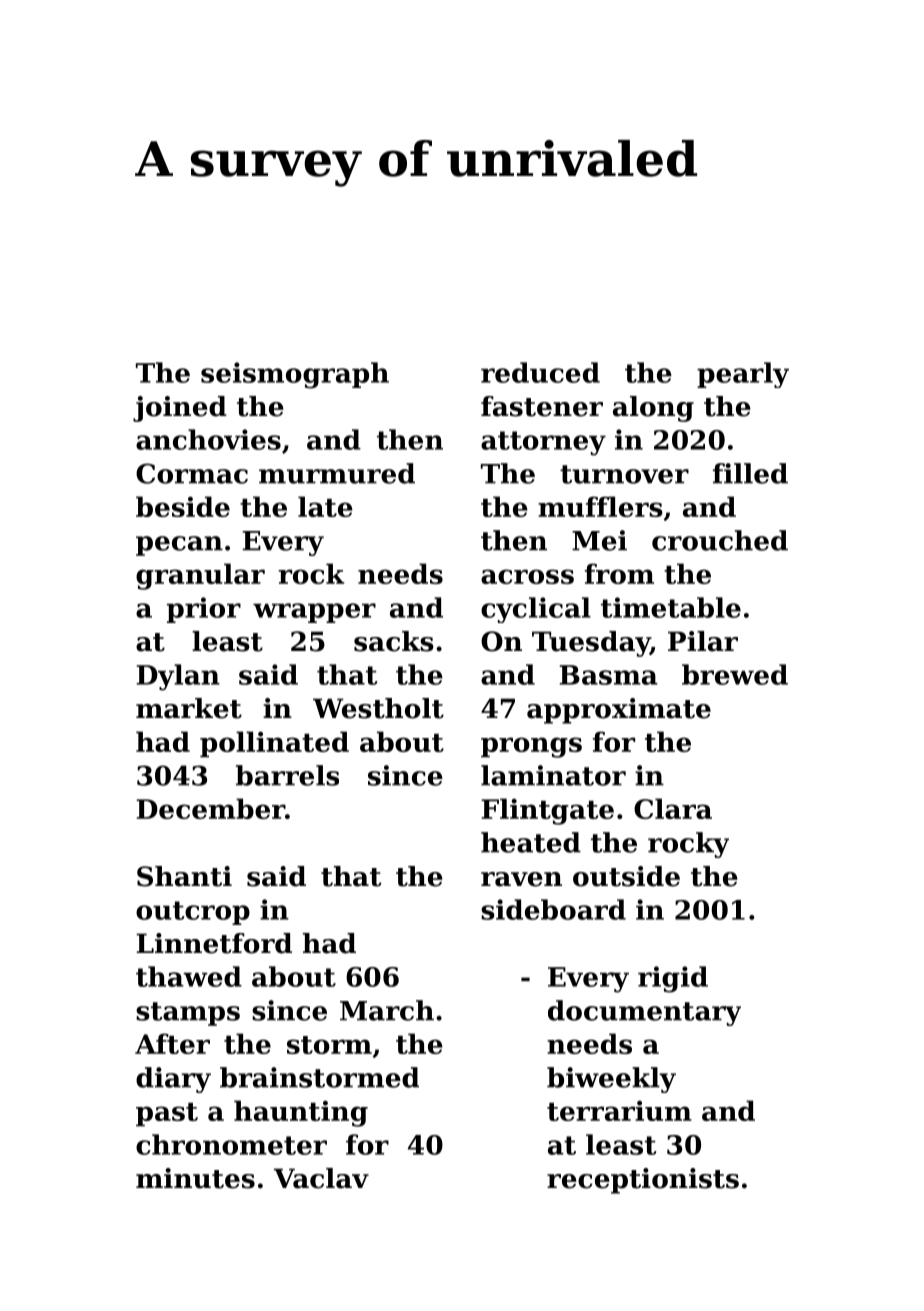 This screenshot has height=1311, width=924. What do you see at coordinates (624, 474) in the screenshot?
I see `turnover` at bounding box center [624, 474].
